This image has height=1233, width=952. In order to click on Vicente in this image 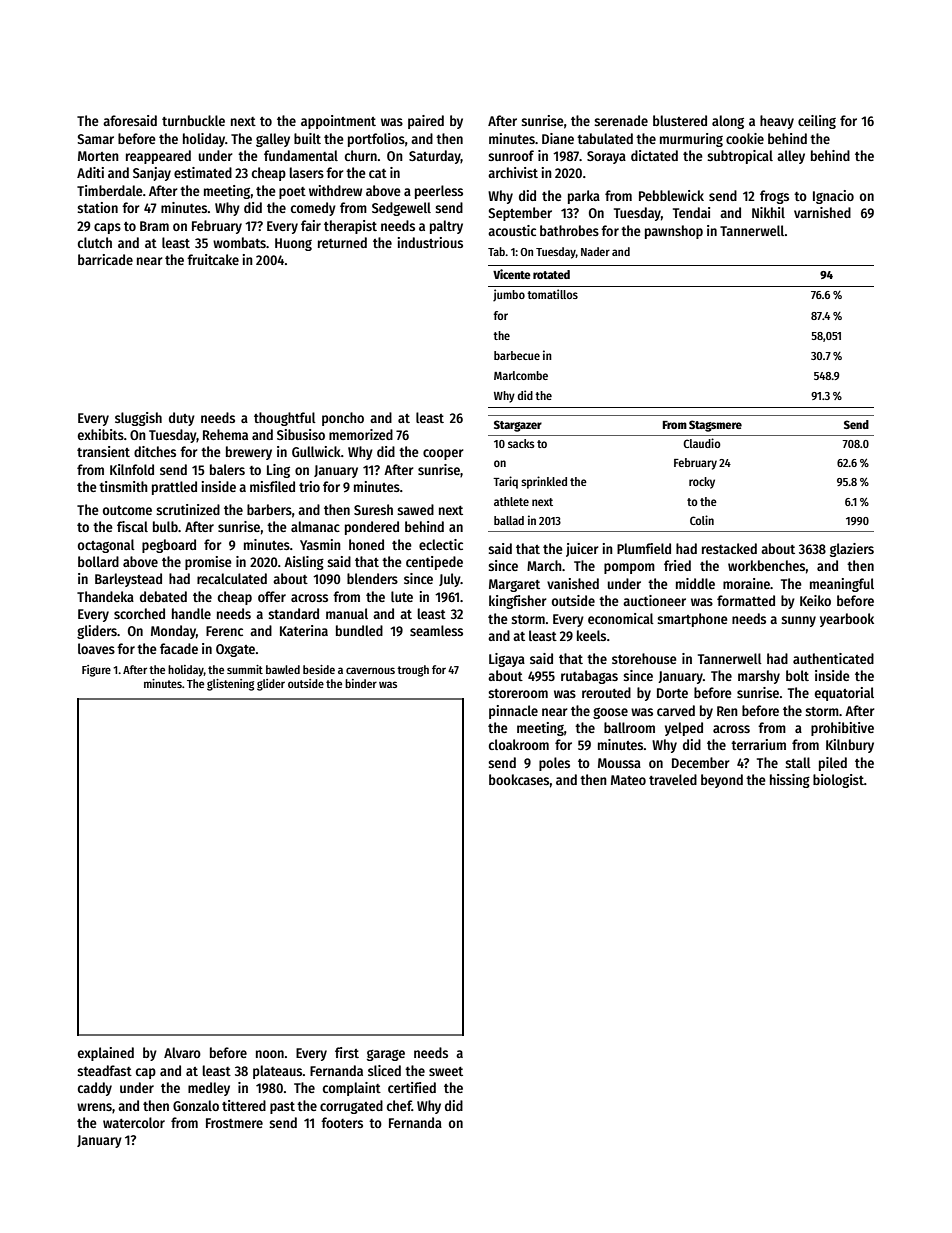, I will do `click(512, 274)`.
